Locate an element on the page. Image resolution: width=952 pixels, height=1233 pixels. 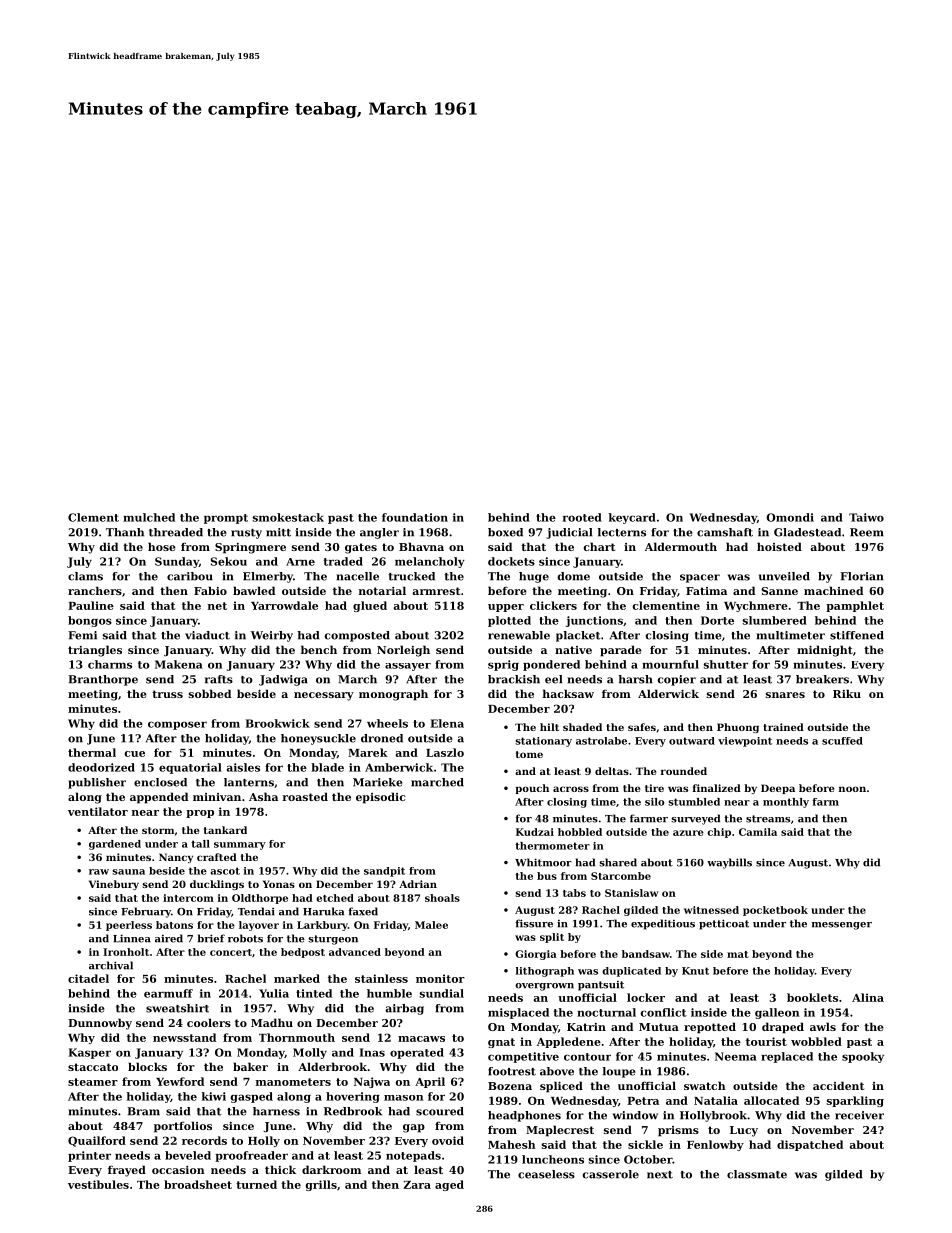
huge is located at coordinates (534, 577).
